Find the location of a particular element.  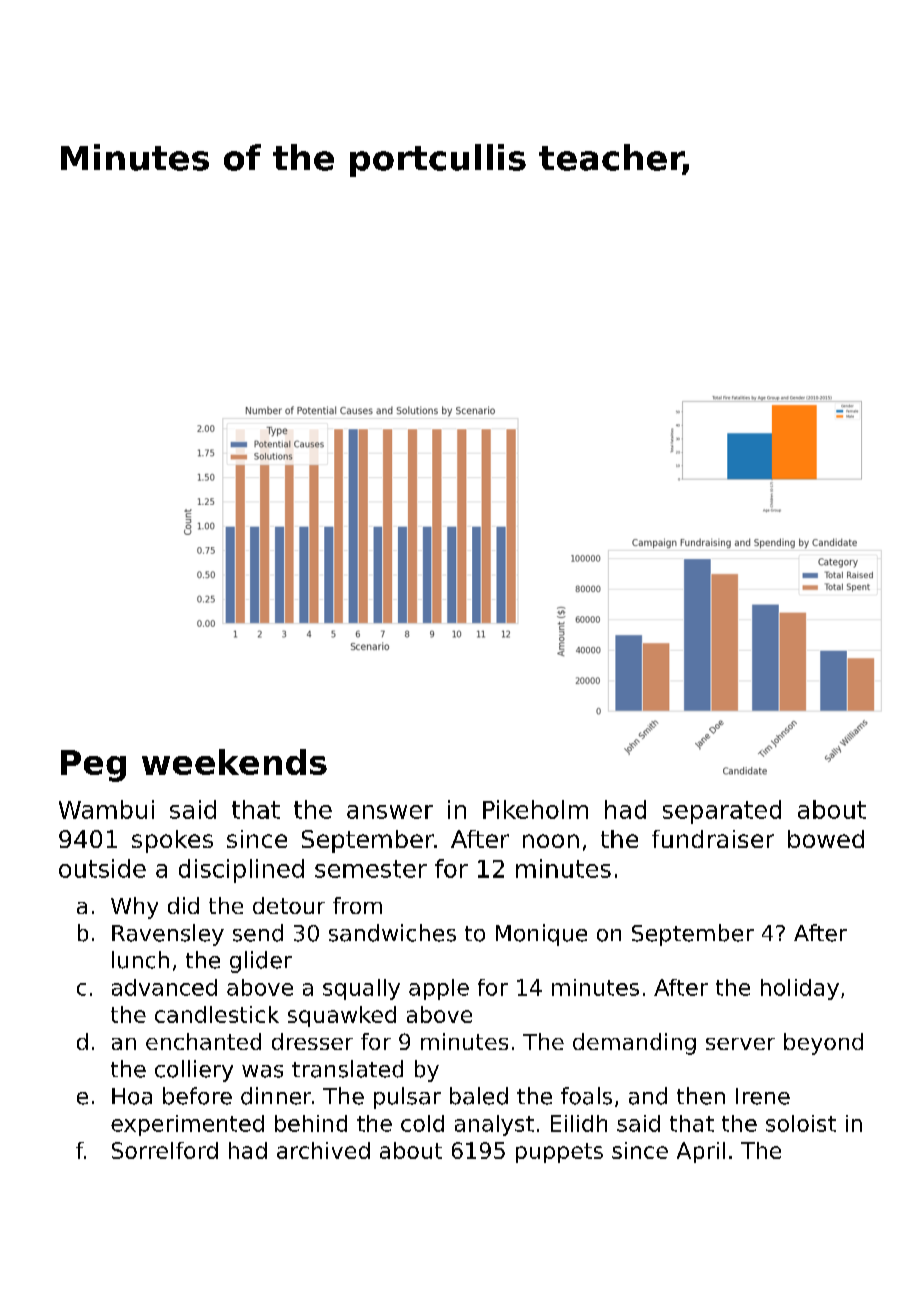

puppets is located at coordinates (559, 1153).
